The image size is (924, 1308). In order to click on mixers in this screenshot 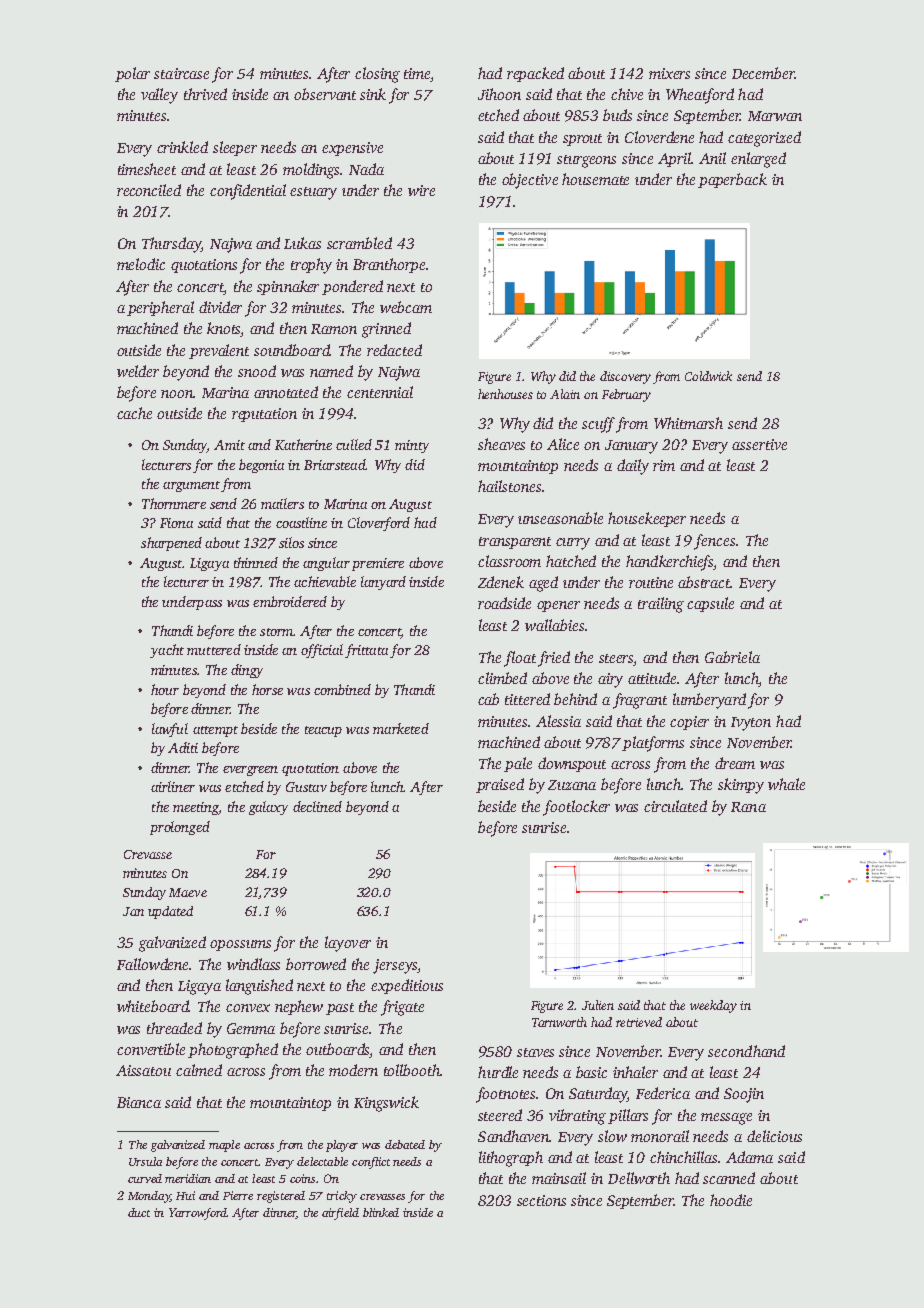, I will do `click(669, 73)`.
